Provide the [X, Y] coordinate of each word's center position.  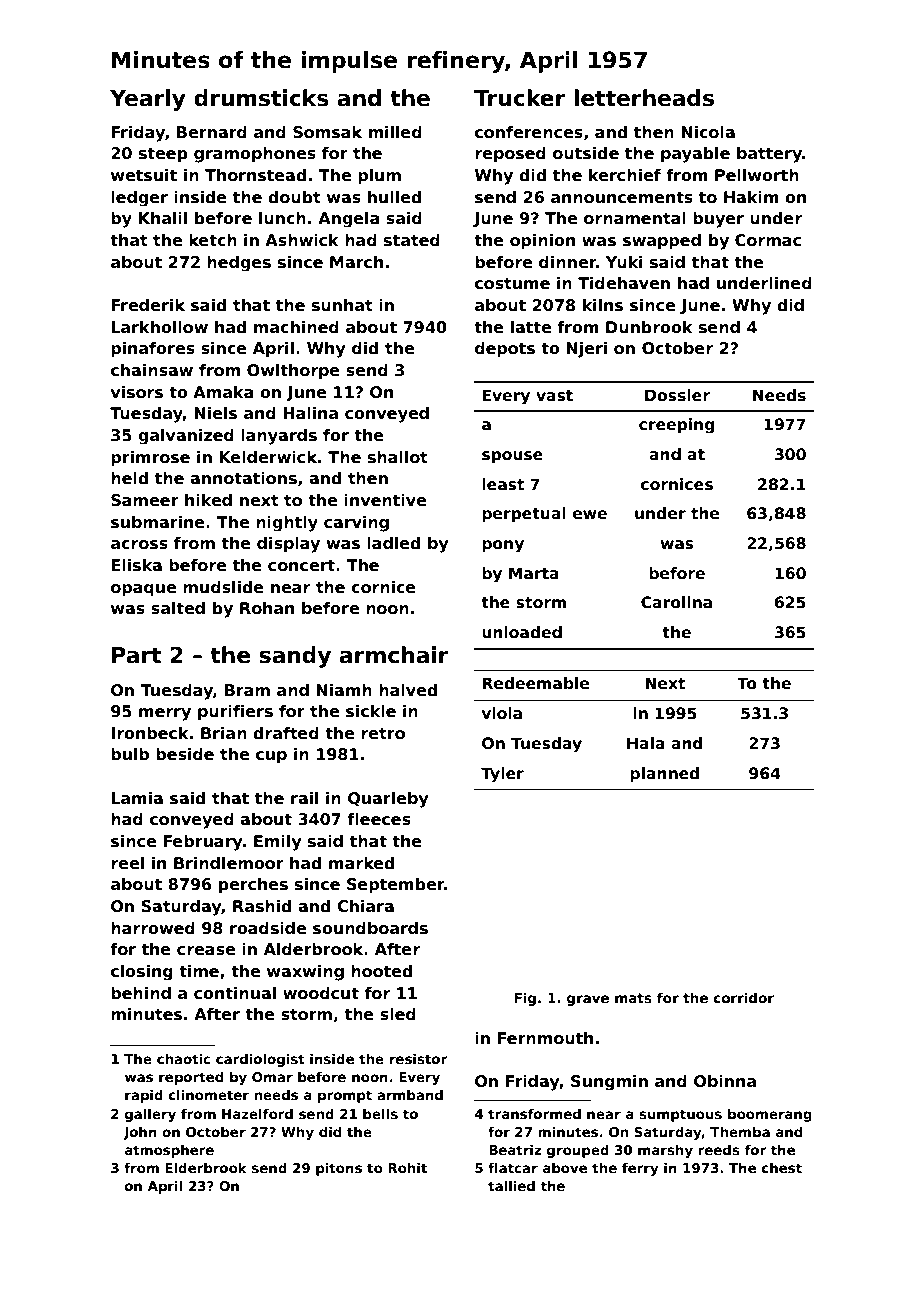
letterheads [644, 98]
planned [664, 774]
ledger [139, 199]
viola [502, 713]
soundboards [370, 928]
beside [185, 754]
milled [395, 132]
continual [235, 993]
